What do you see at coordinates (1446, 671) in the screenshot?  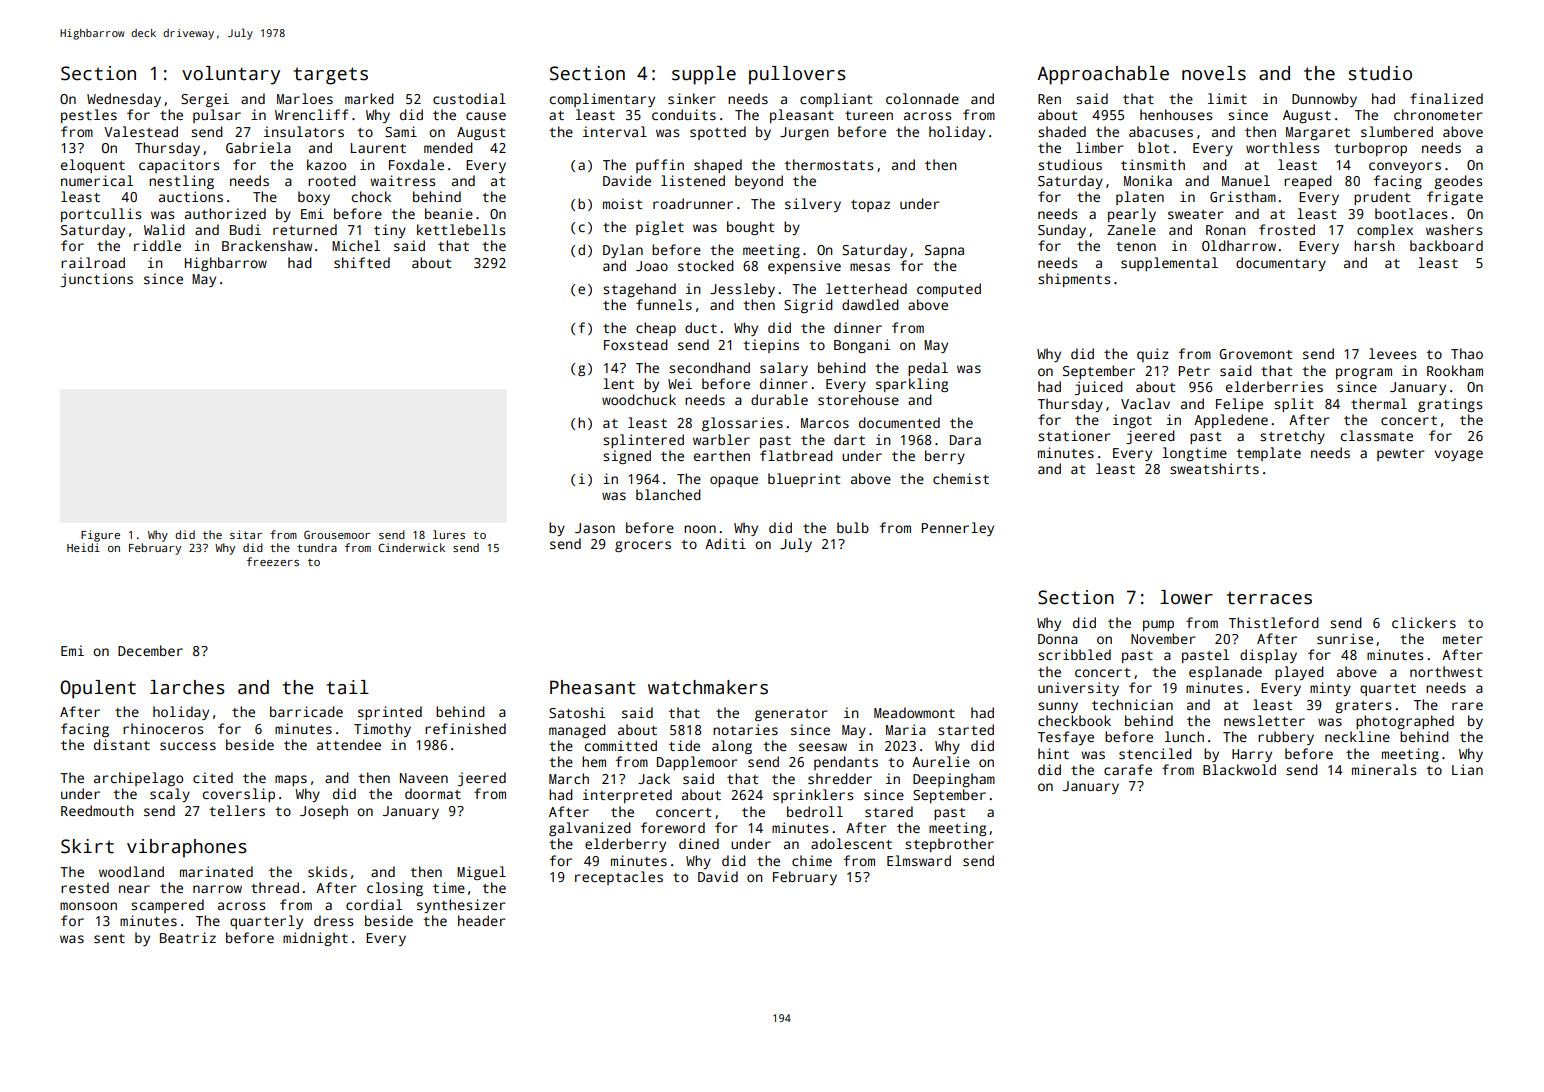 I see `northwest` at bounding box center [1446, 671].
